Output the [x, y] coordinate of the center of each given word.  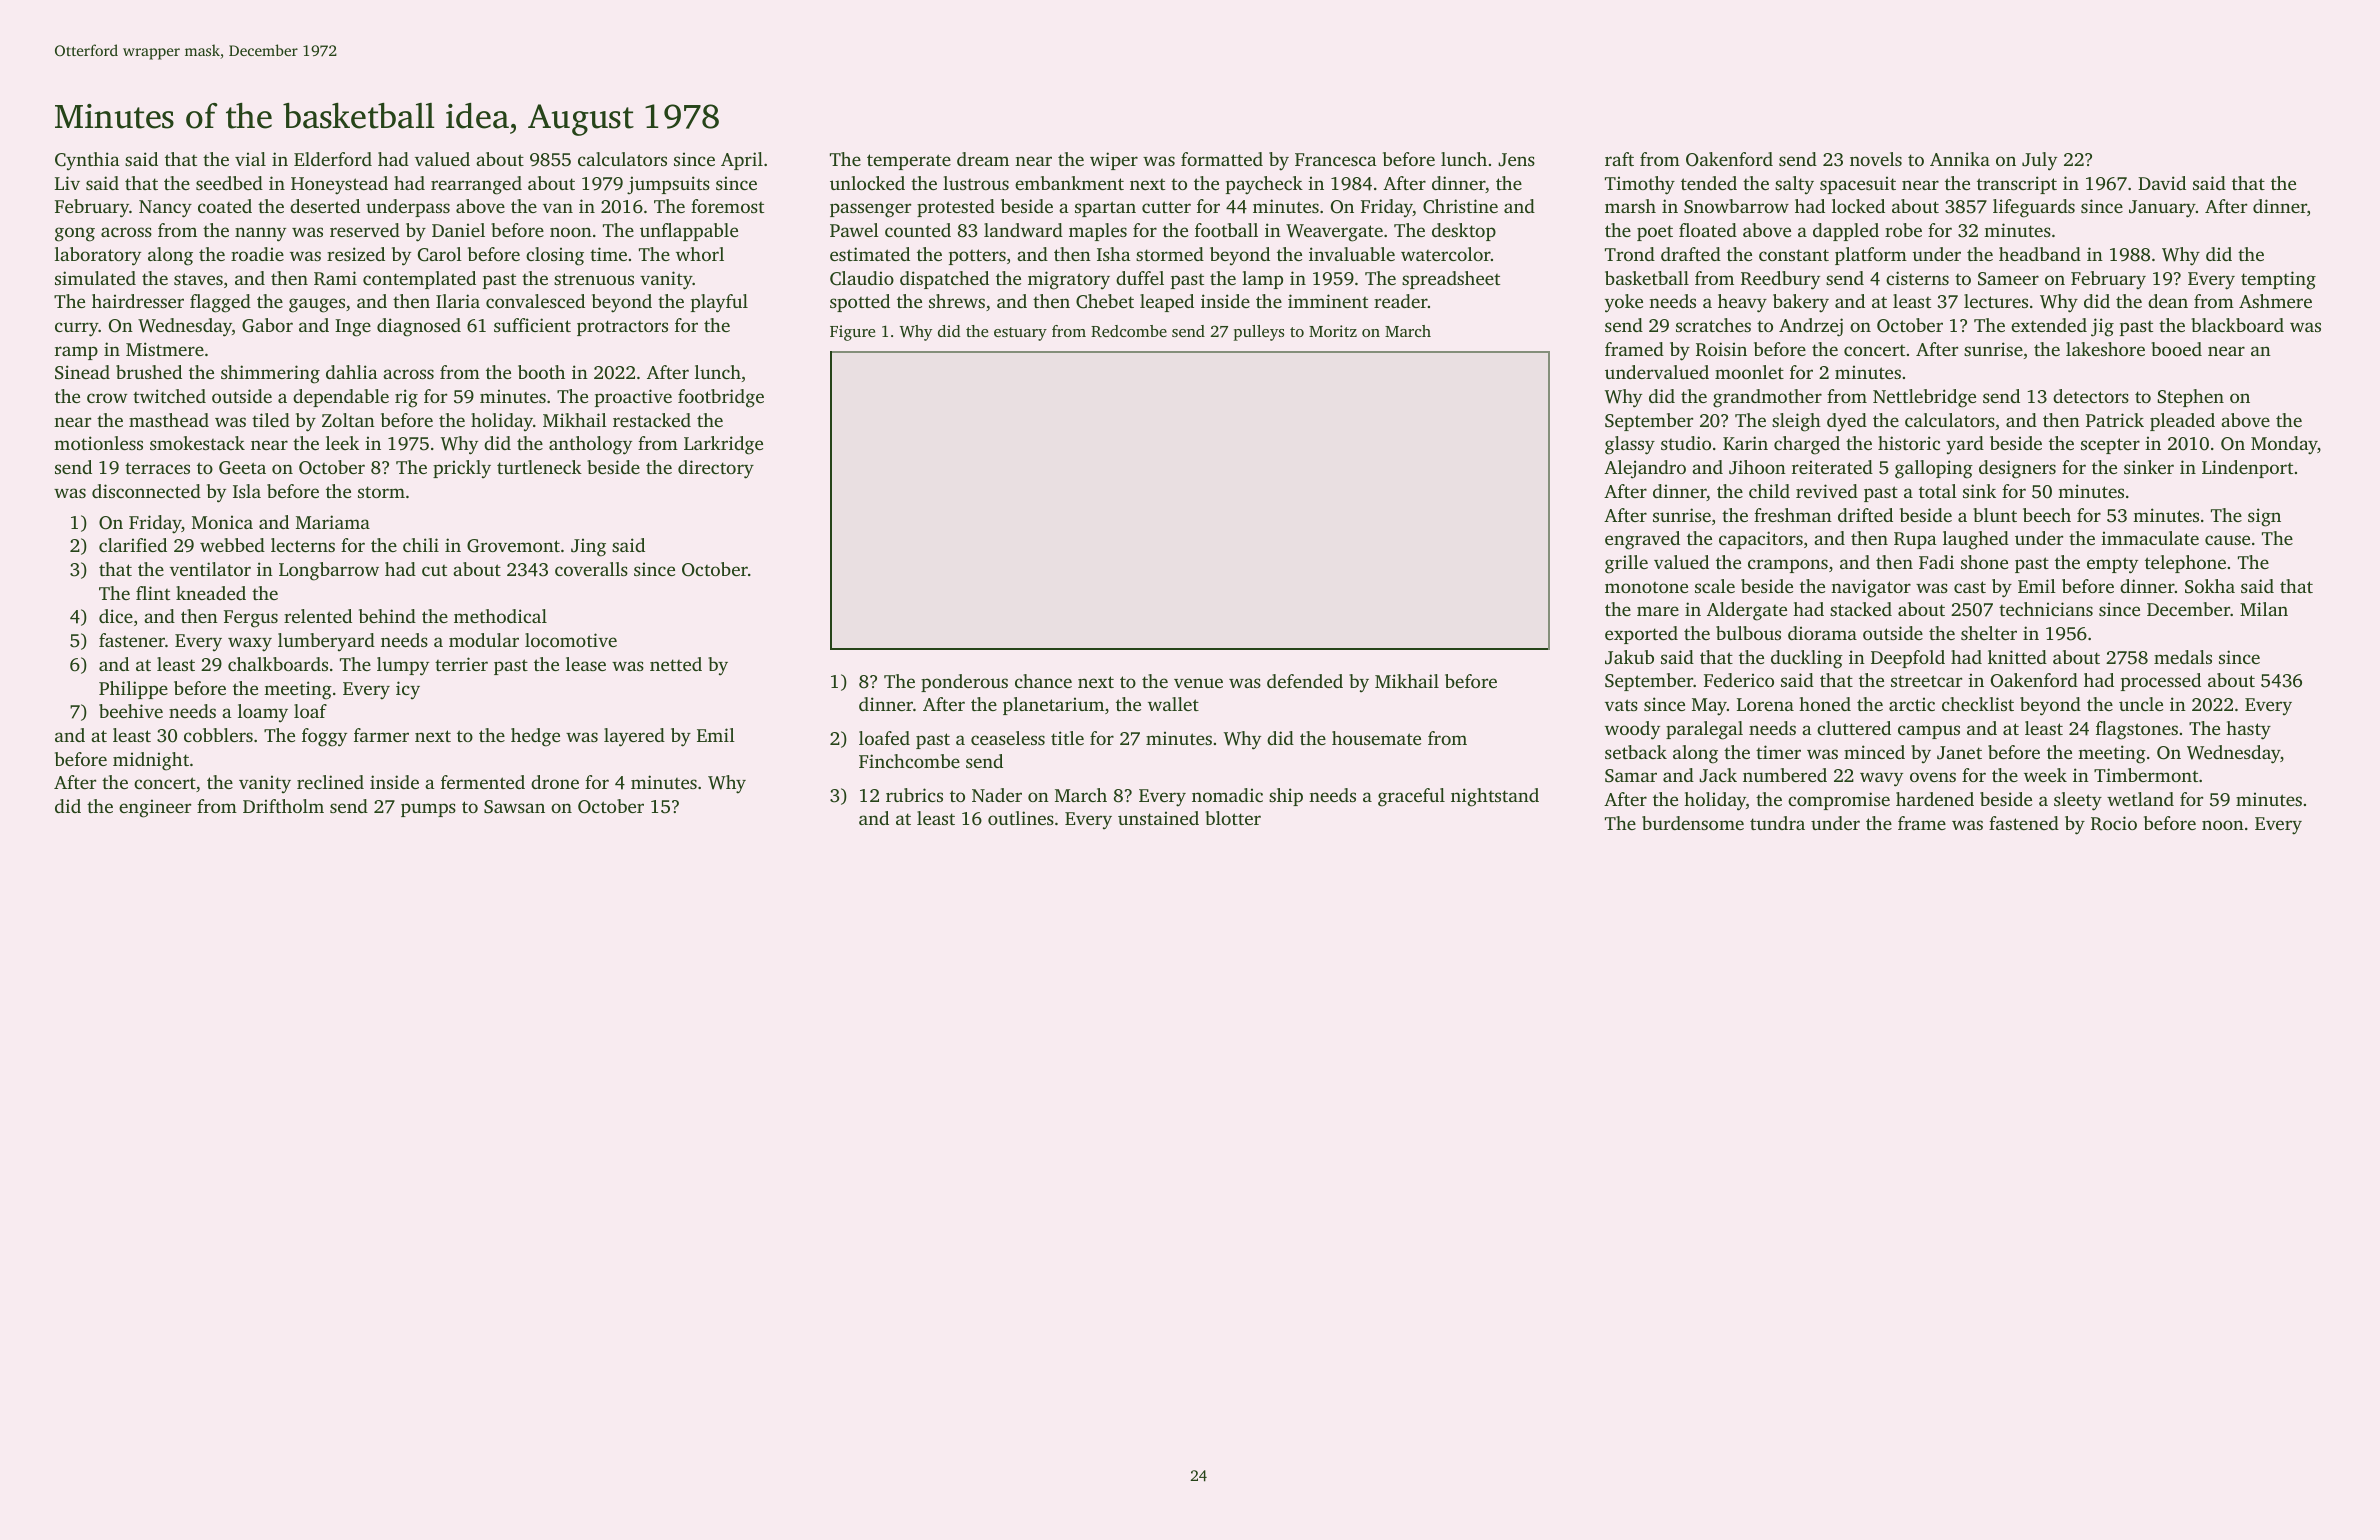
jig [2102, 327]
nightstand [1495, 797]
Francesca [1336, 159]
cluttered [1854, 728]
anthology [590, 445]
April [742, 161]
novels [1876, 159]
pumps [428, 810]
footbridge [721, 398]
